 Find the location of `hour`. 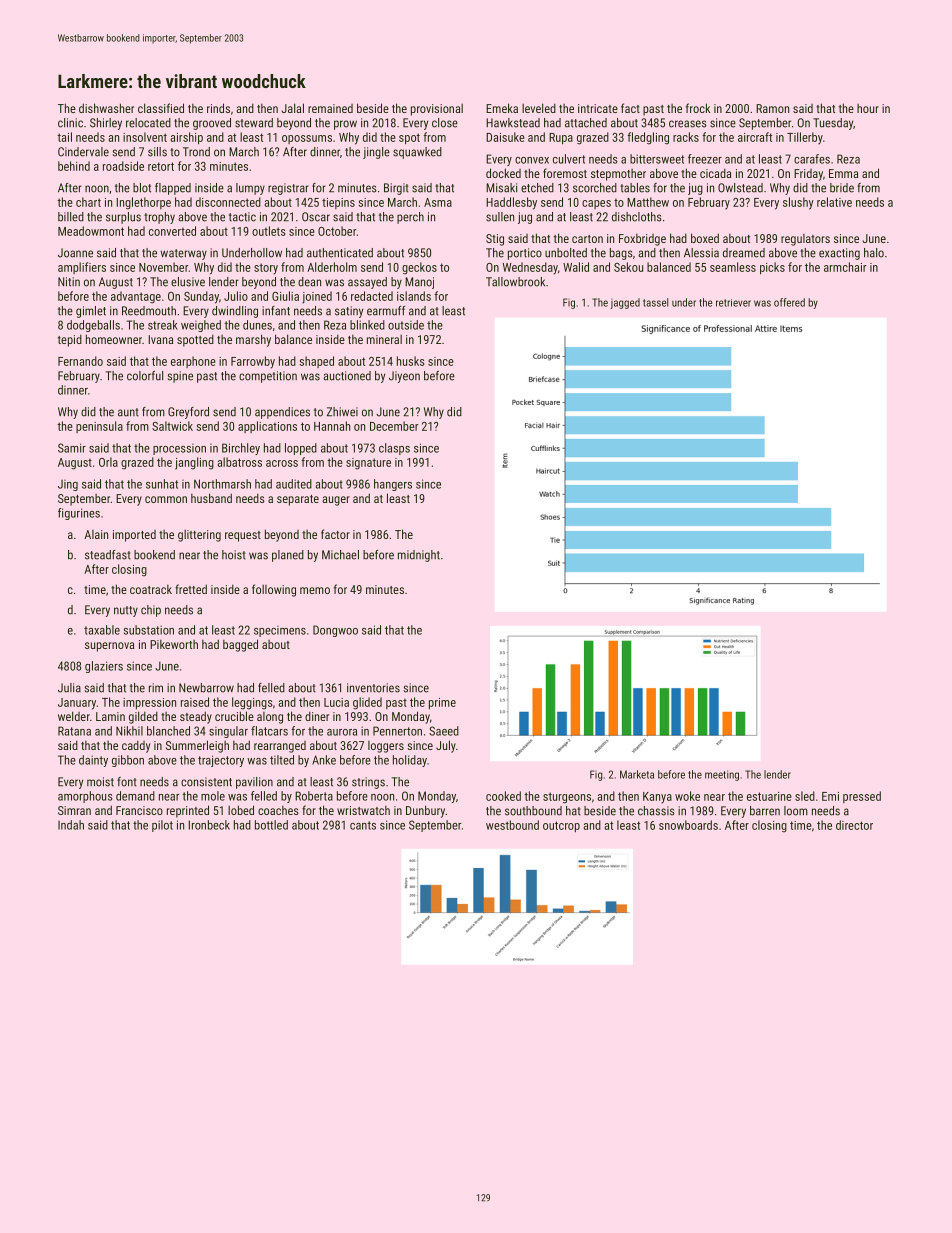

hour is located at coordinates (868, 108).
